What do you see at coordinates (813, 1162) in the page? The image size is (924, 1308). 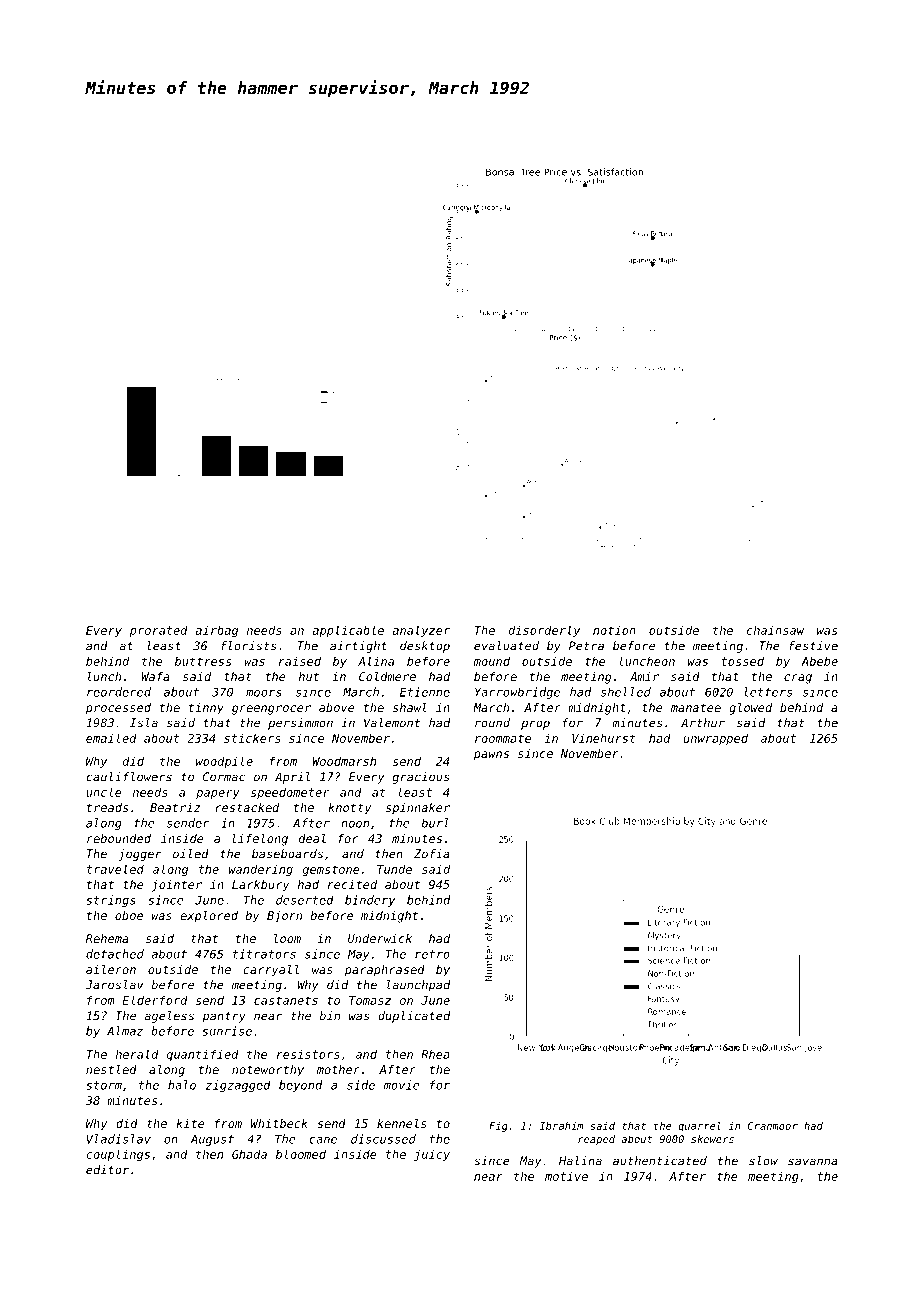 I see `savanna` at bounding box center [813, 1162].
